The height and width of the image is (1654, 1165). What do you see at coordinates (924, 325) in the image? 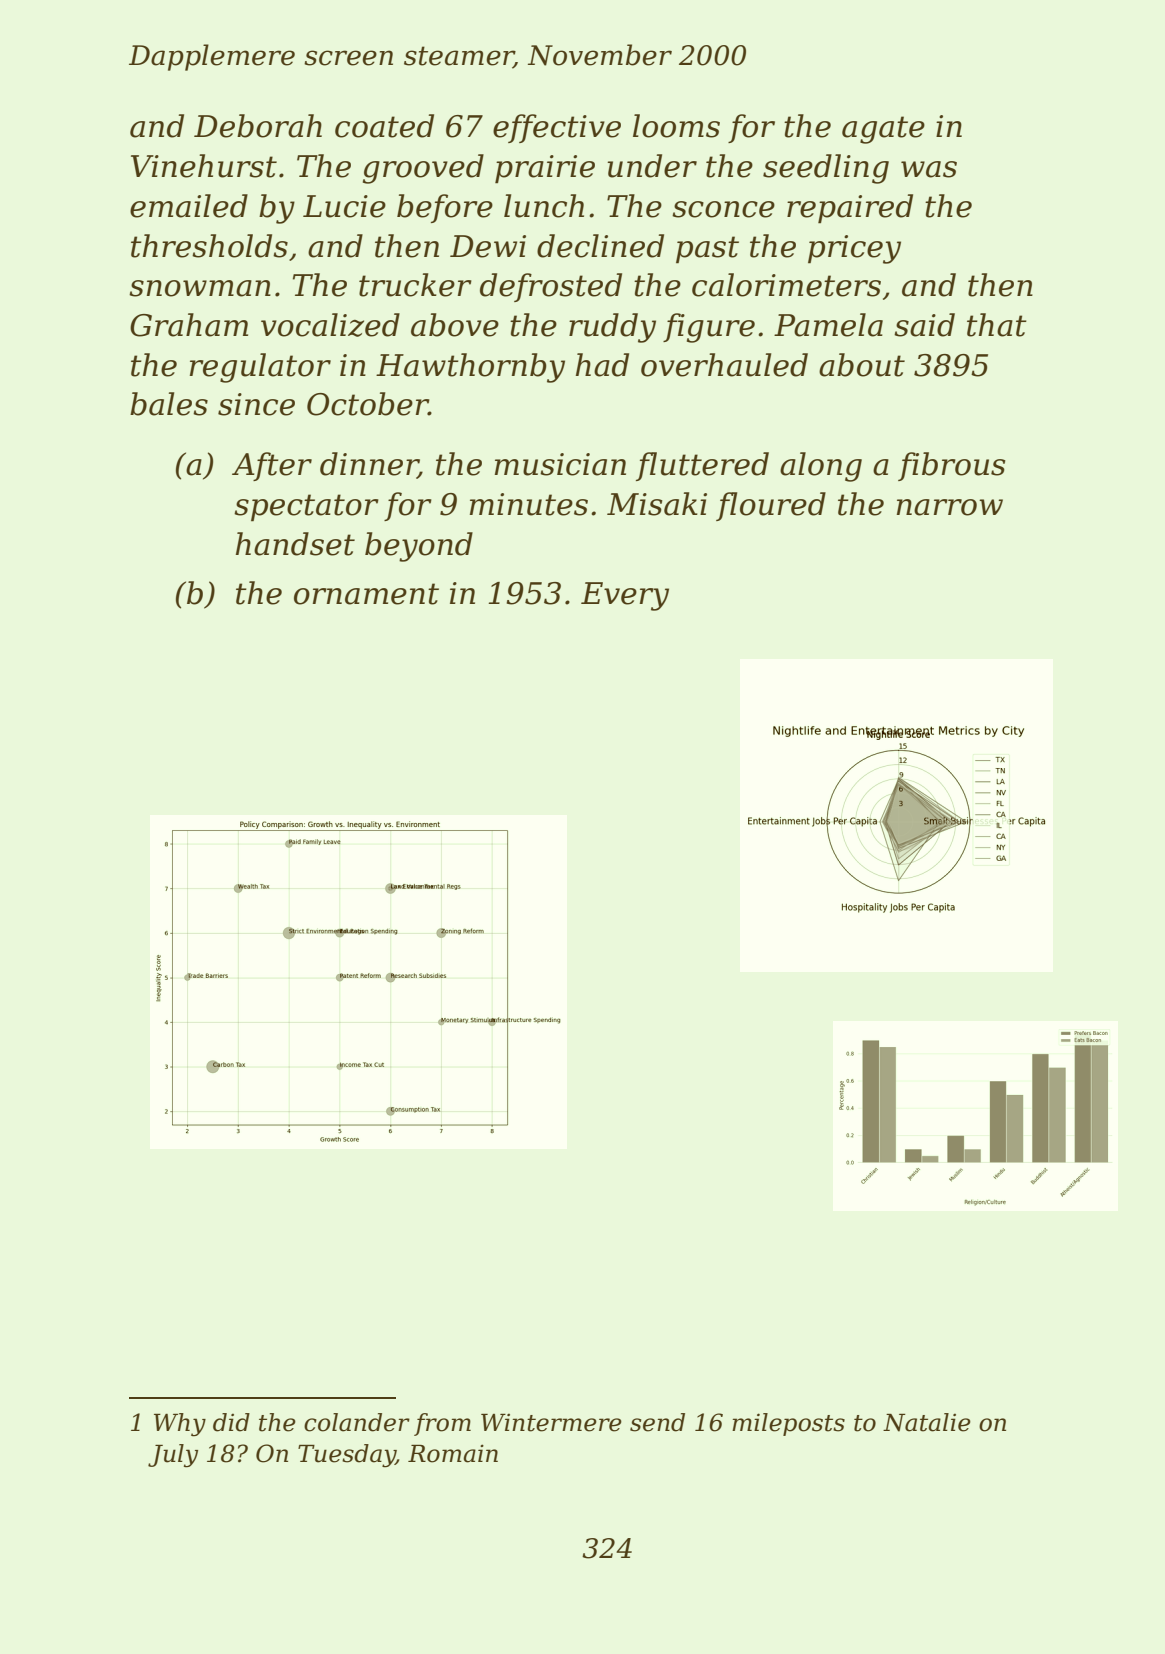
I see `said` at bounding box center [924, 325].
